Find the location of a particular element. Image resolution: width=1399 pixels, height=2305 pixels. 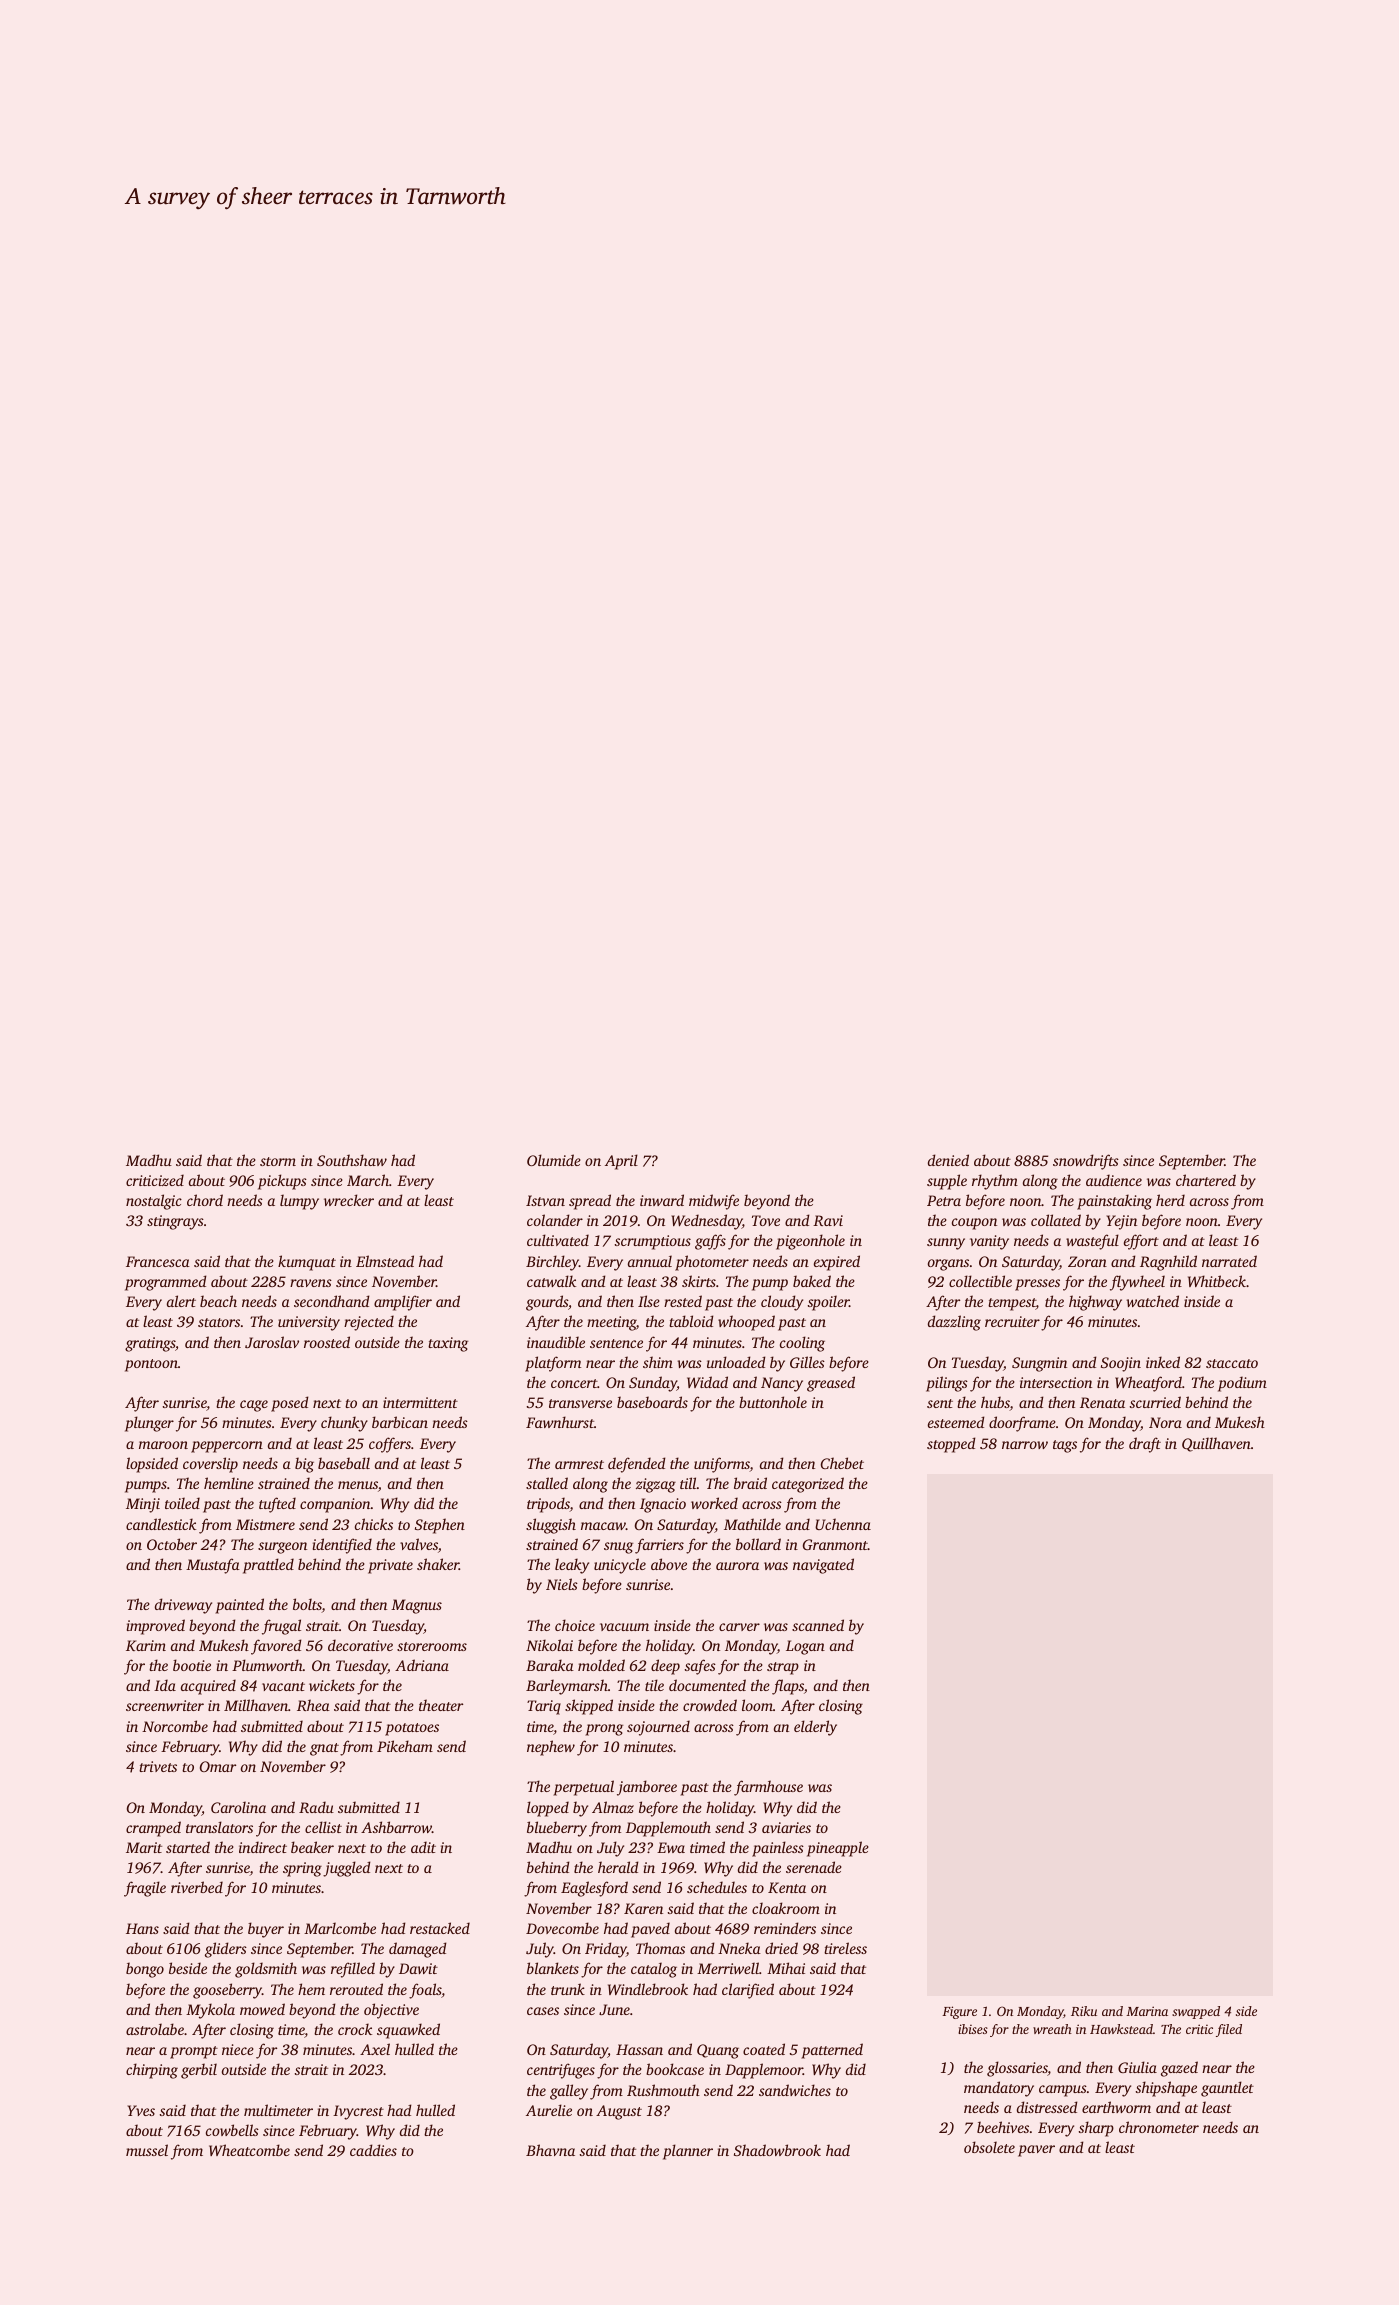

midwife is located at coordinates (714, 1202).
